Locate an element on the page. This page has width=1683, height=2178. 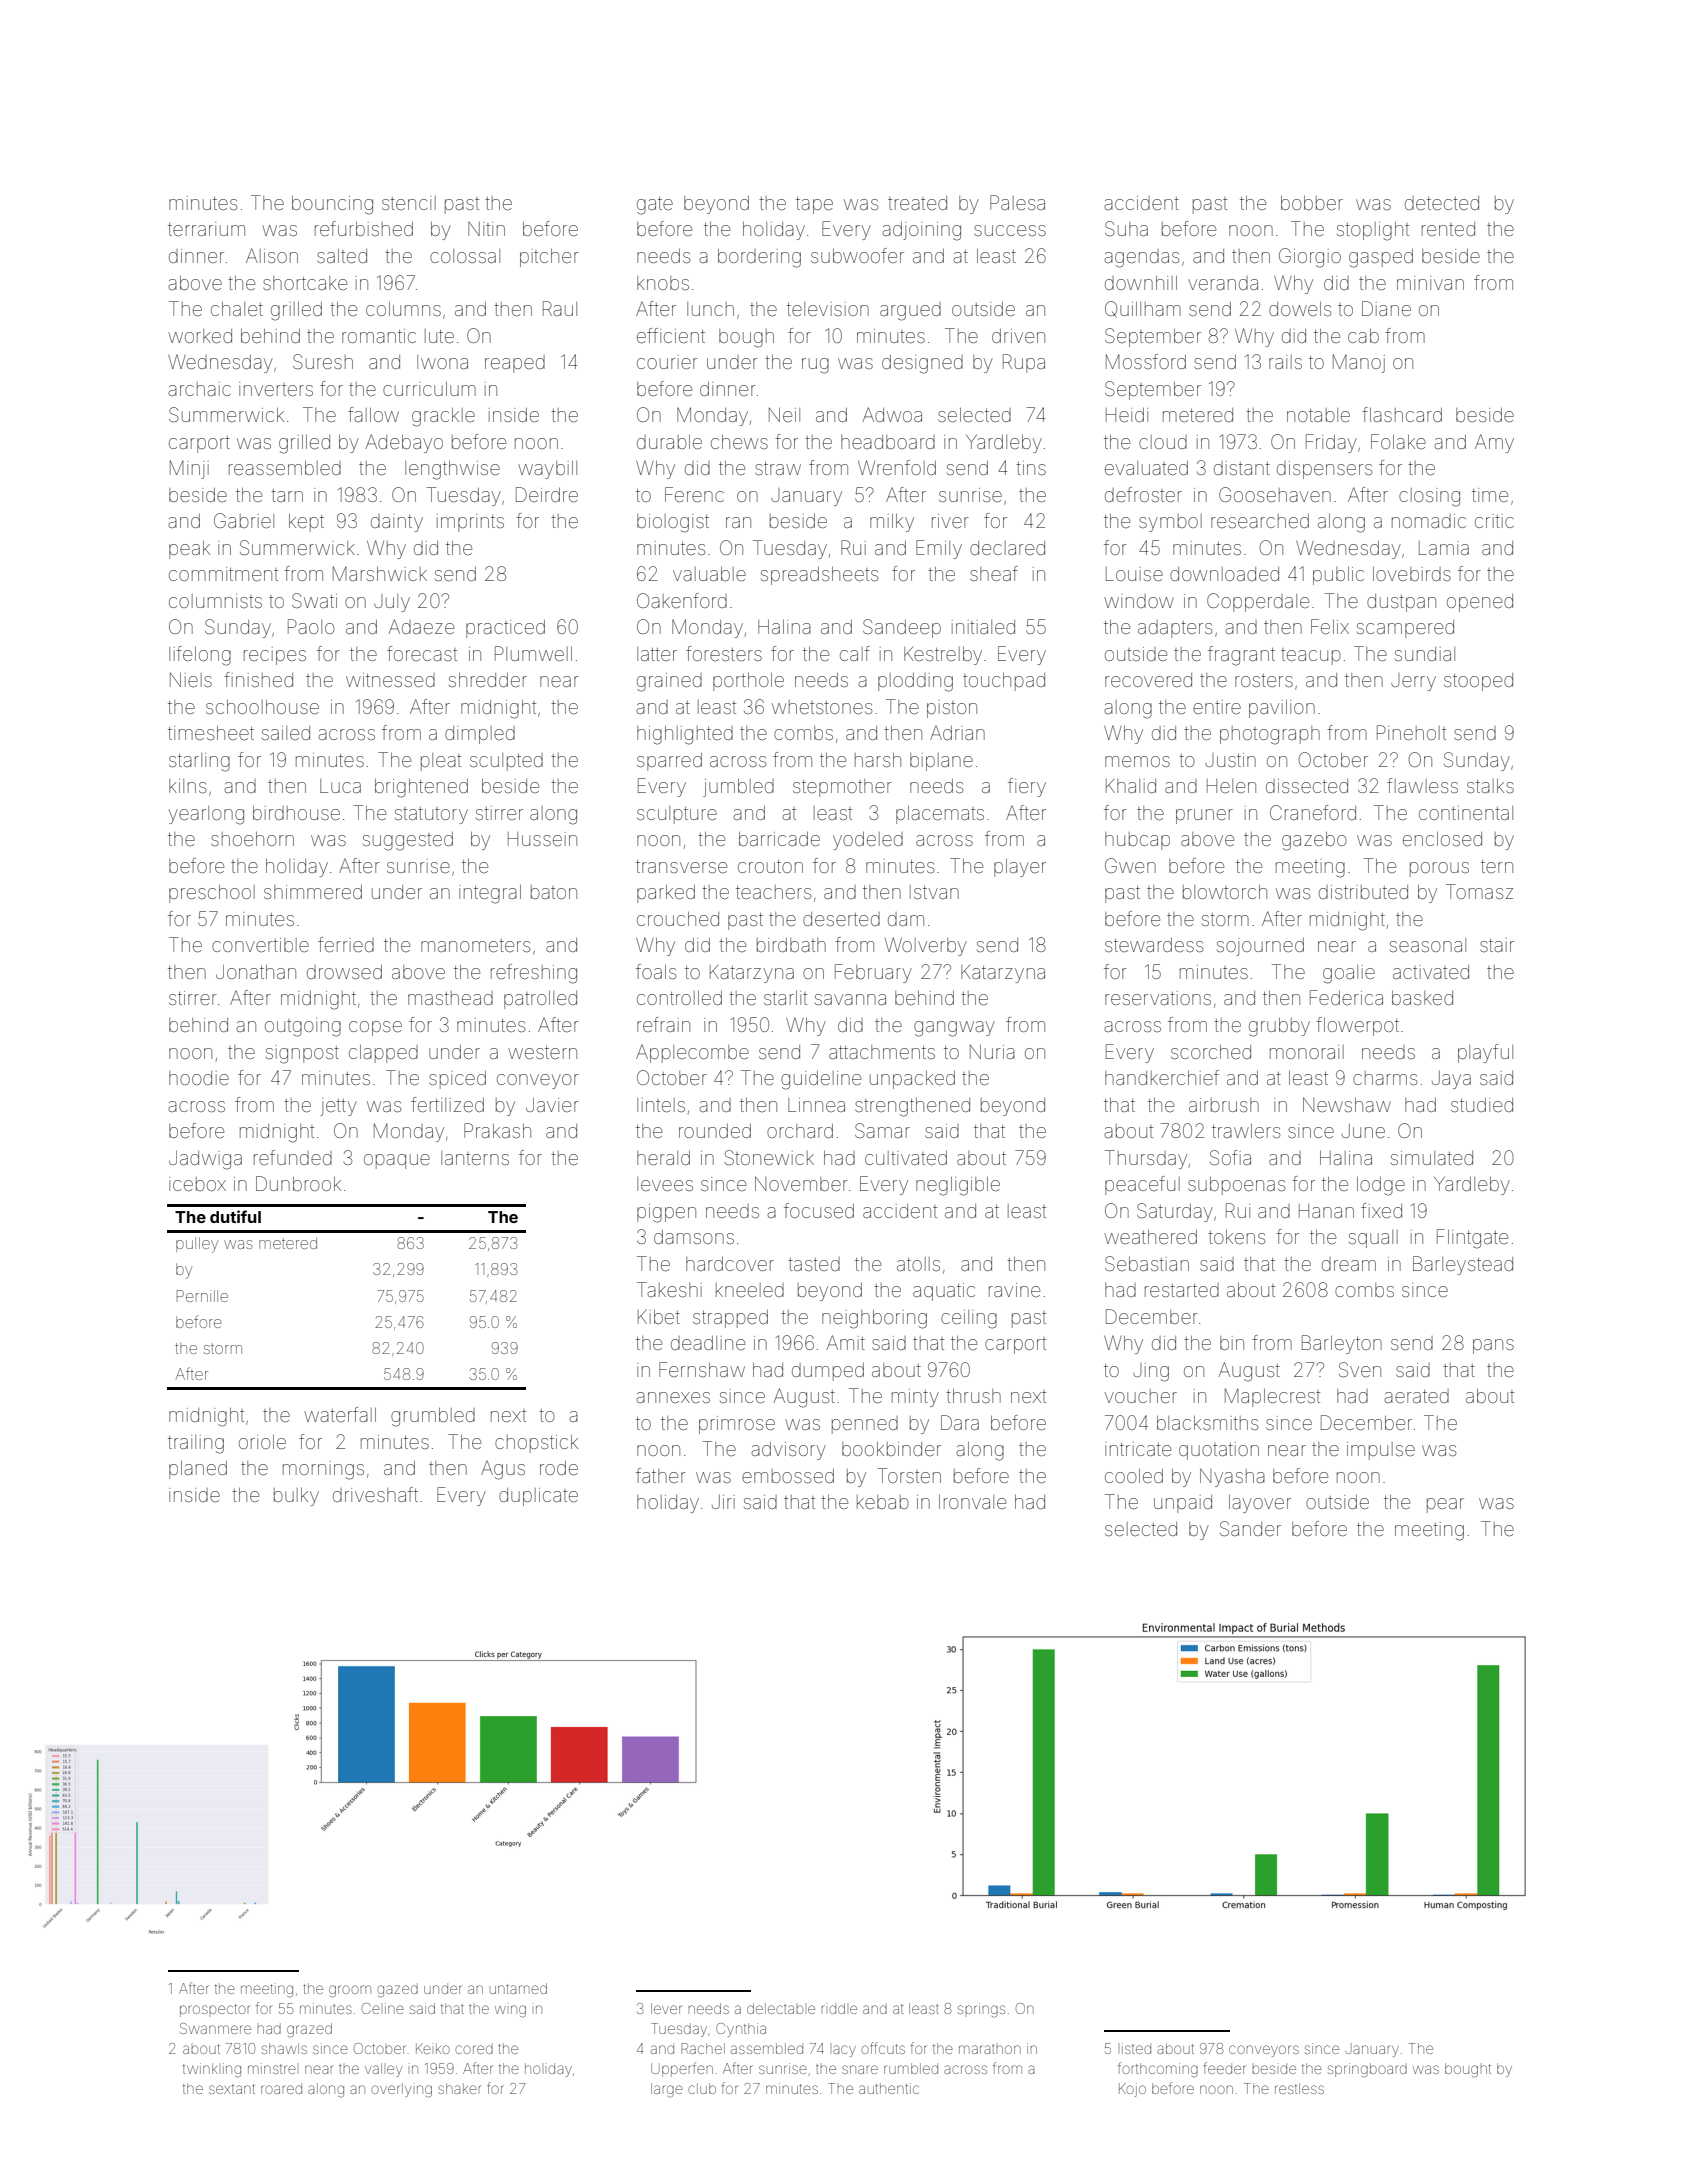
opaque is located at coordinates (397, 1161).
